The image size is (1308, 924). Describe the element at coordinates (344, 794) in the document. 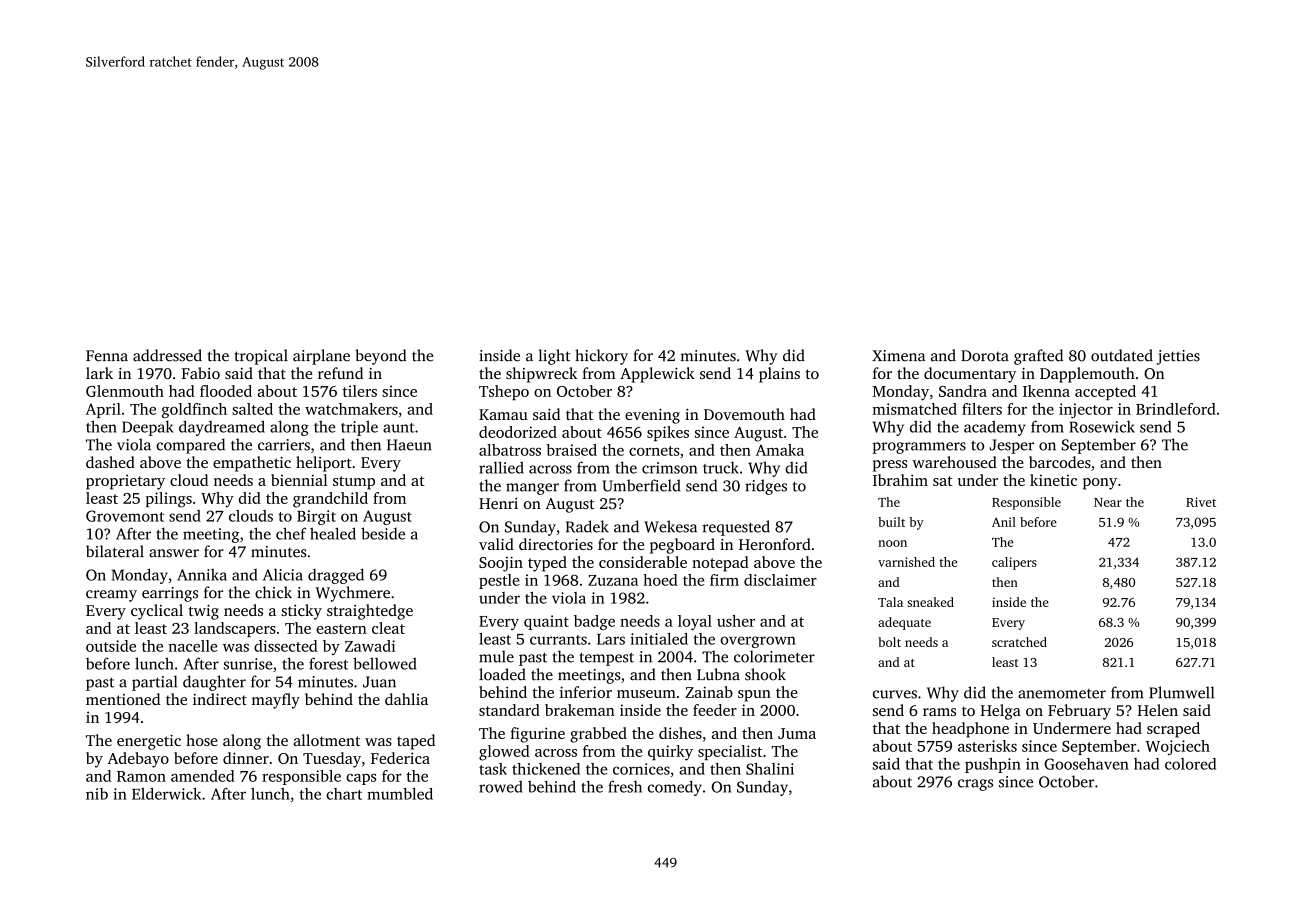

I see `chart` at that location.
